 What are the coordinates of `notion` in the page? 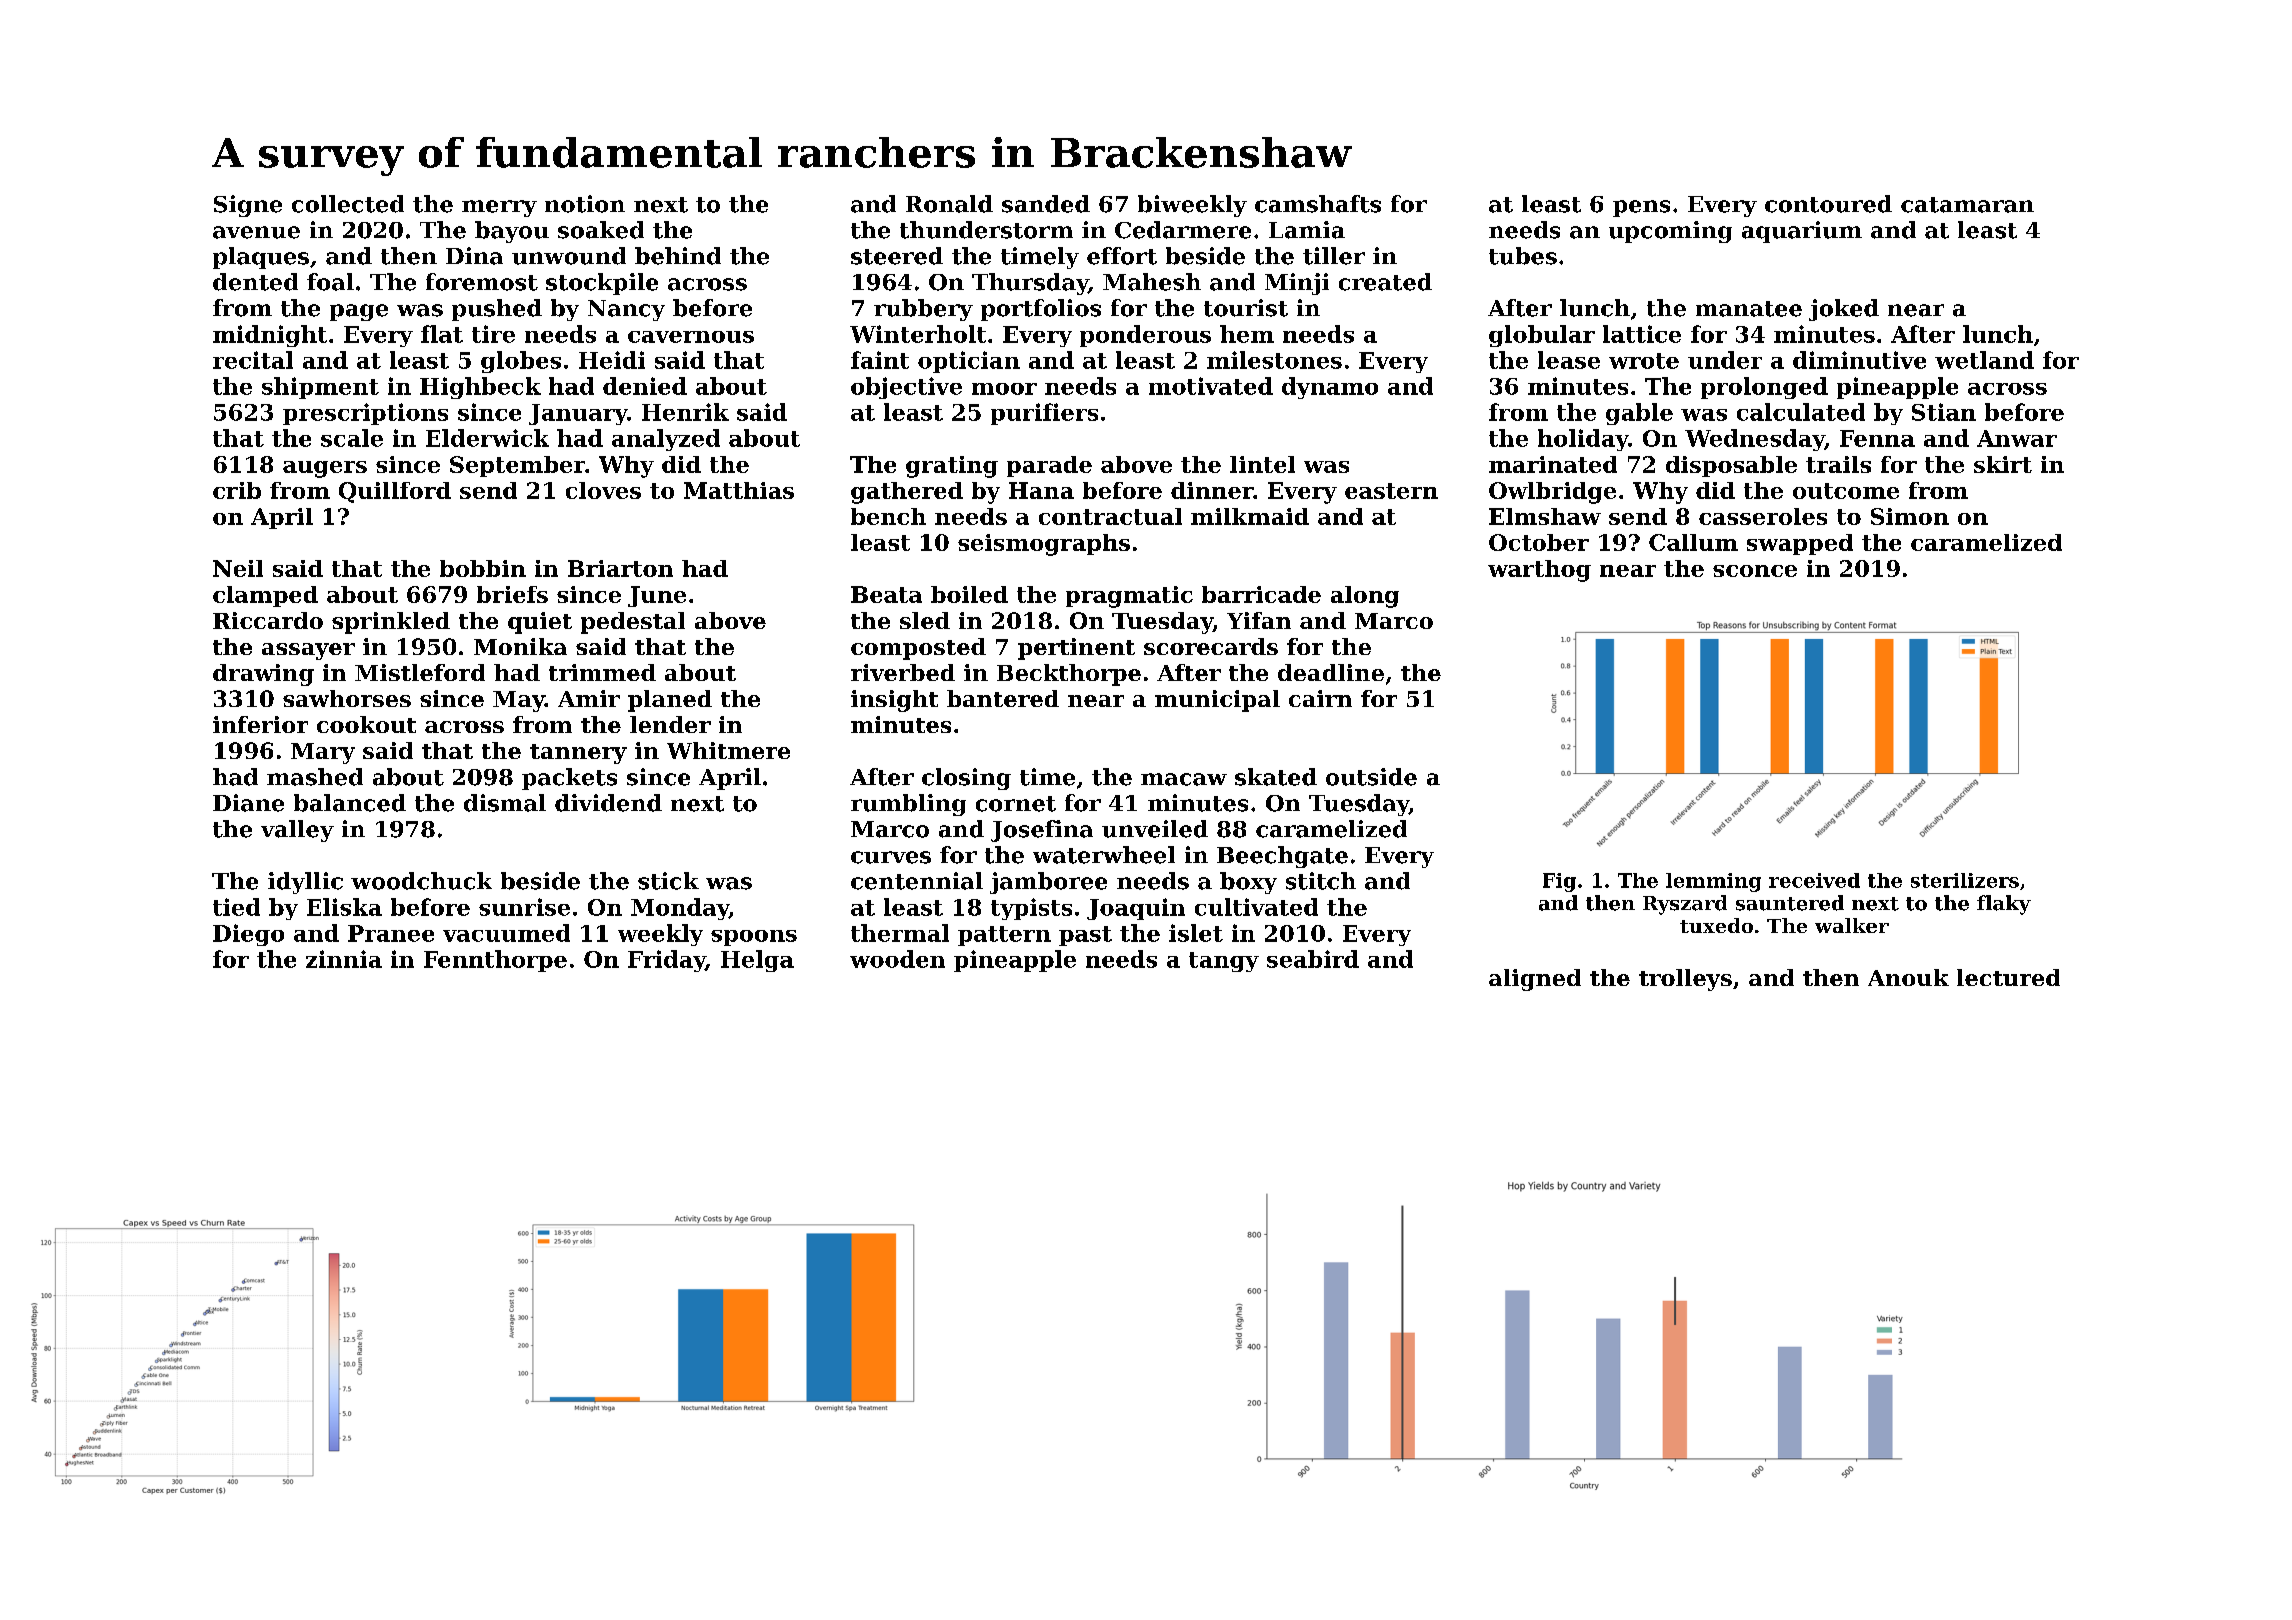 It's located at (585, 204).
